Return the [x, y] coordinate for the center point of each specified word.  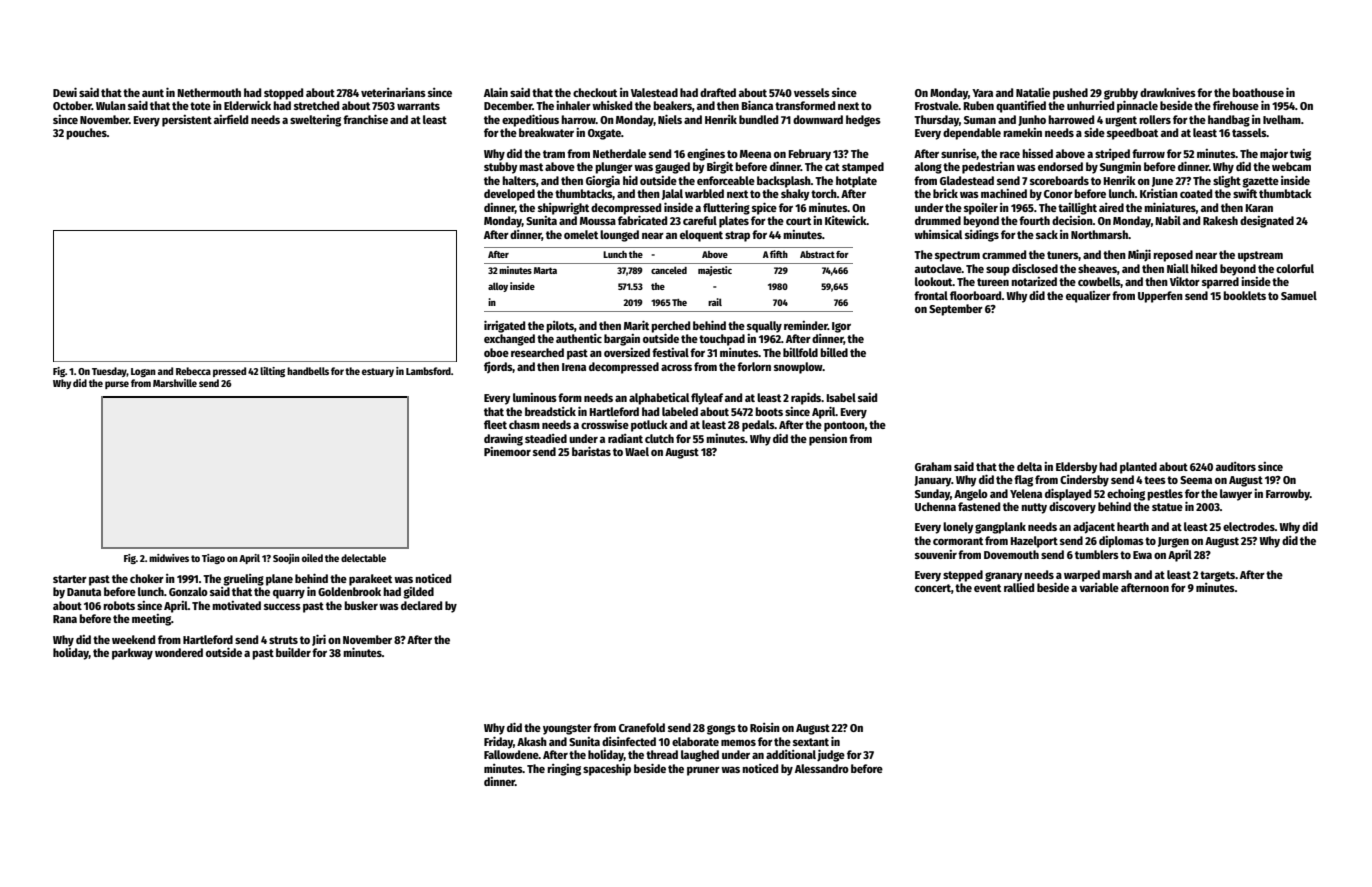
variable [1099, 587]
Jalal [672, 194]
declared [421, 605]
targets [1217, 576]
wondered [179, 652]
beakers [672, 105]
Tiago [213, 559]
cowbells [1099, 282]
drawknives [1168, 92]
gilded [418, 593]
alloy [498, 287]
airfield [231, 119]
